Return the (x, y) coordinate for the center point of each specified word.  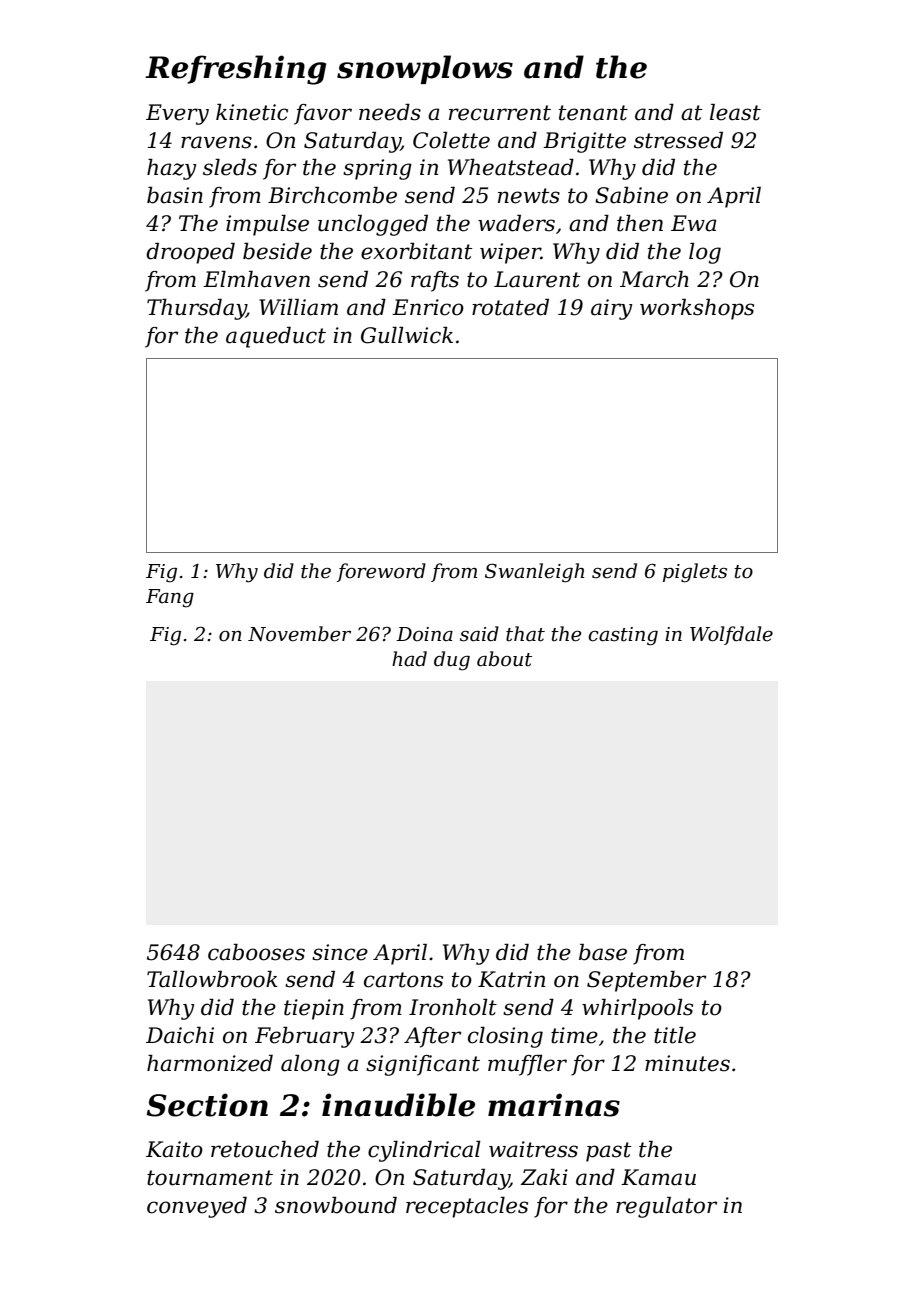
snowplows (425, 69)
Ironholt (453, 1007)
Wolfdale (731, 635)
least (735, 112)
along (310, 1065)
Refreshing (235, 70)
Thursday (196, 309)
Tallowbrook (212, 979)
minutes (687, 1063)
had (409, 659)
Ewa (694, 223)
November (299, 634)
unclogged (373, 225)
